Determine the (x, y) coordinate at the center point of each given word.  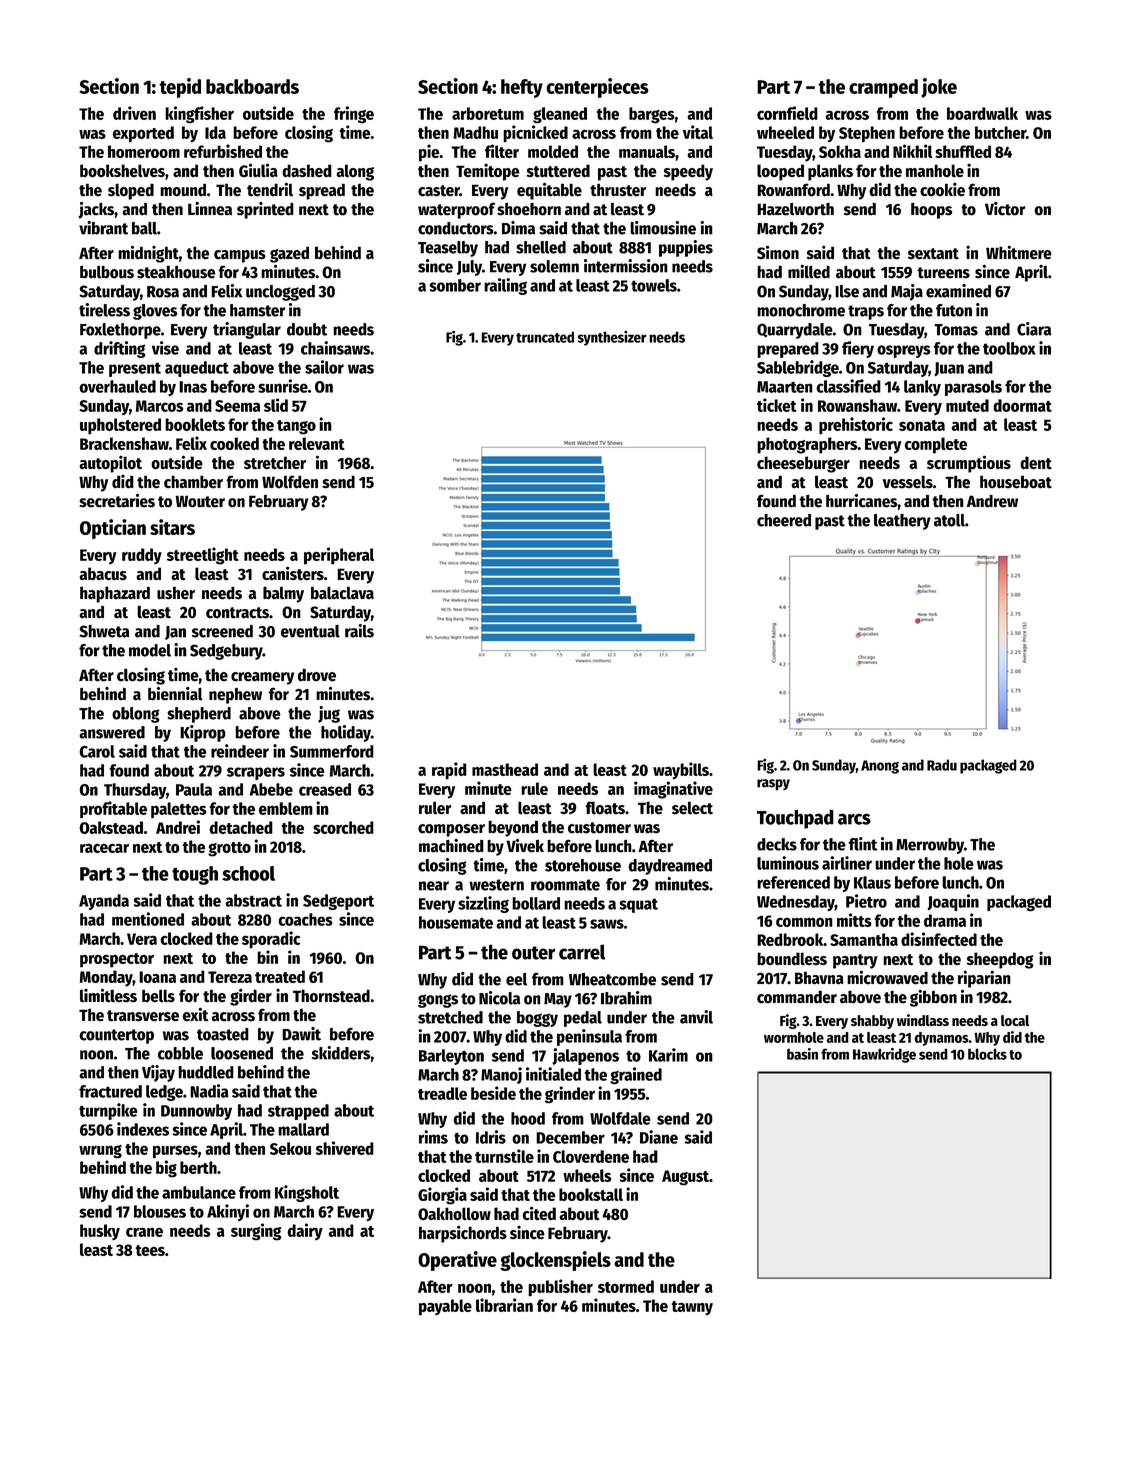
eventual (310, 631)
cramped (883, 88)
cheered (784, 520)
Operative (457, 1261)
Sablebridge (798, 368)
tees (150, 1250)
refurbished (223, 151)
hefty (522, 88)
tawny (692, 1308)
